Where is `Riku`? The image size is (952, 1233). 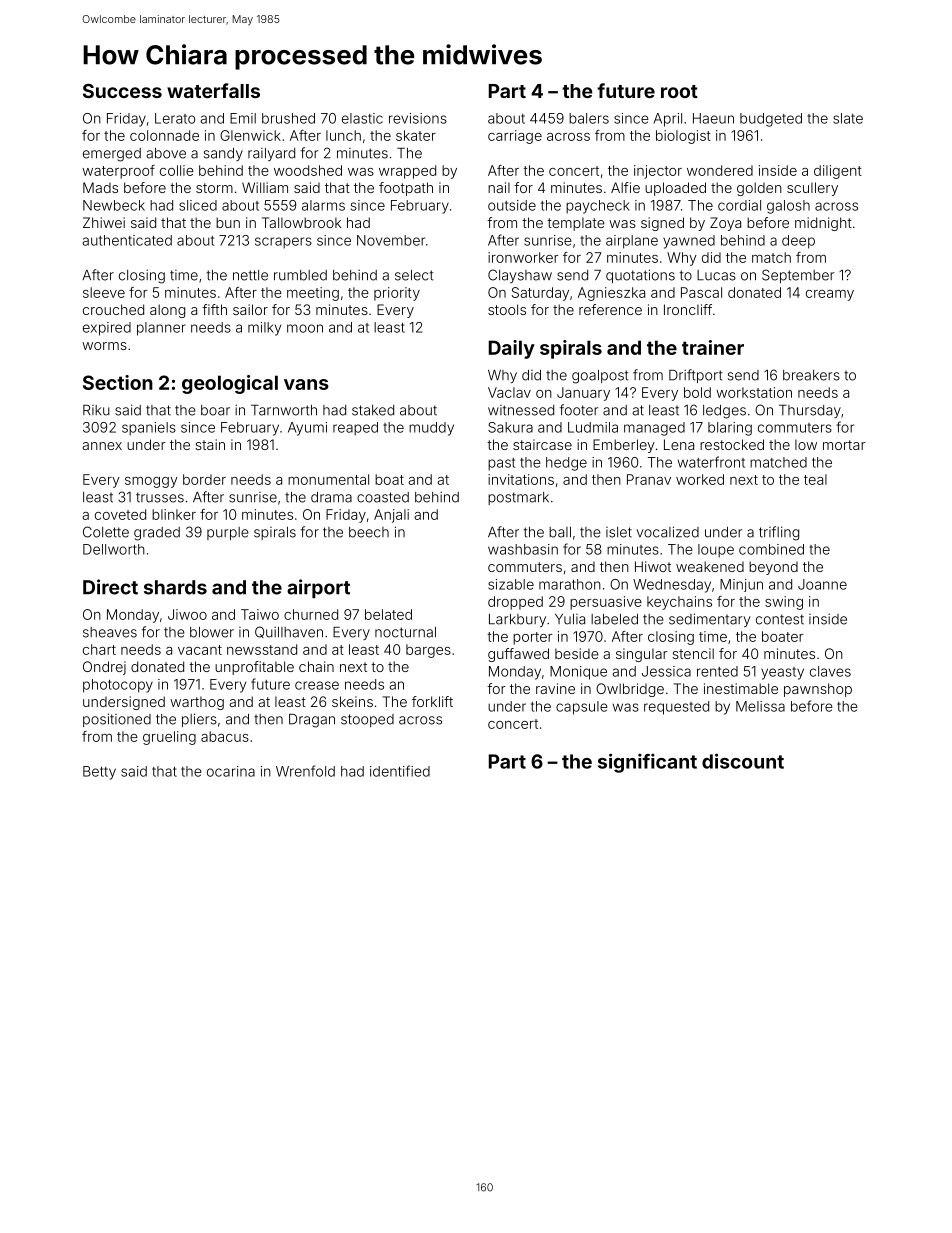 Riku is located at coordinates (96, 410).
